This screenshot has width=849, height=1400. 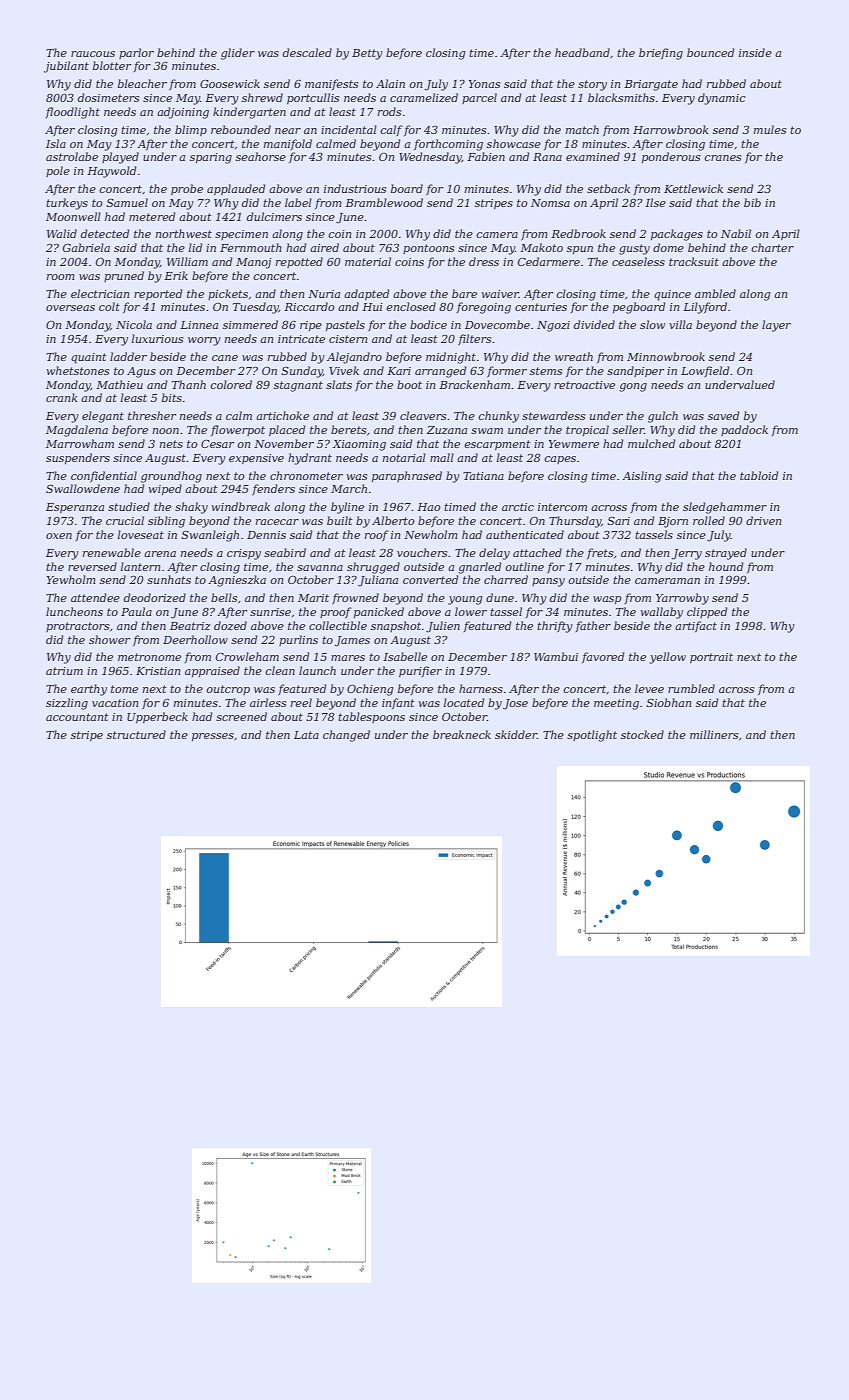 What do you see at coordinates (225, 358) in the screenshot?
I see `cane` at bounding box center [225, 358].
